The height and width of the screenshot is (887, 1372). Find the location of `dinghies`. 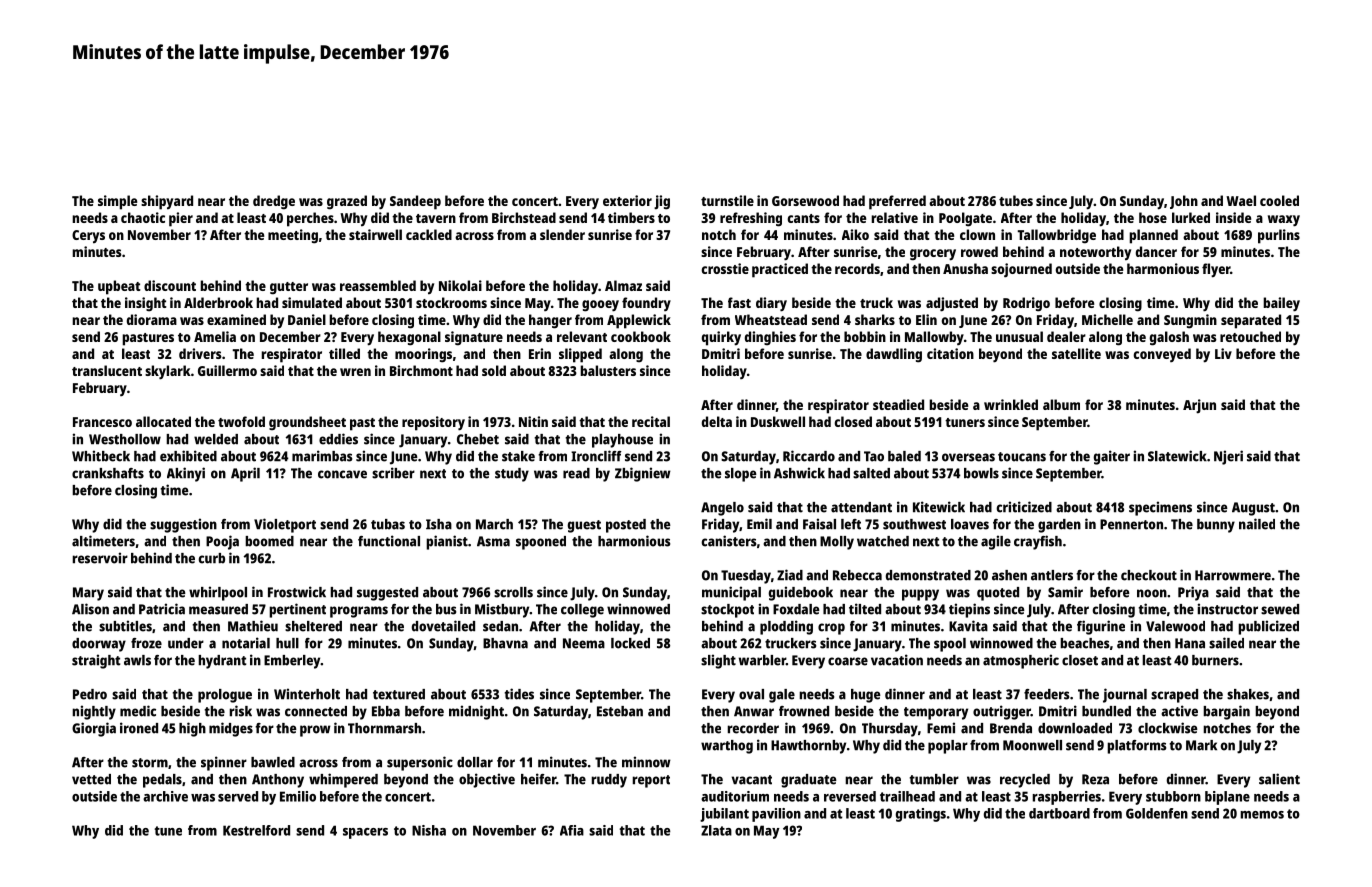

dinghies is located at coordinates (770, 338).
